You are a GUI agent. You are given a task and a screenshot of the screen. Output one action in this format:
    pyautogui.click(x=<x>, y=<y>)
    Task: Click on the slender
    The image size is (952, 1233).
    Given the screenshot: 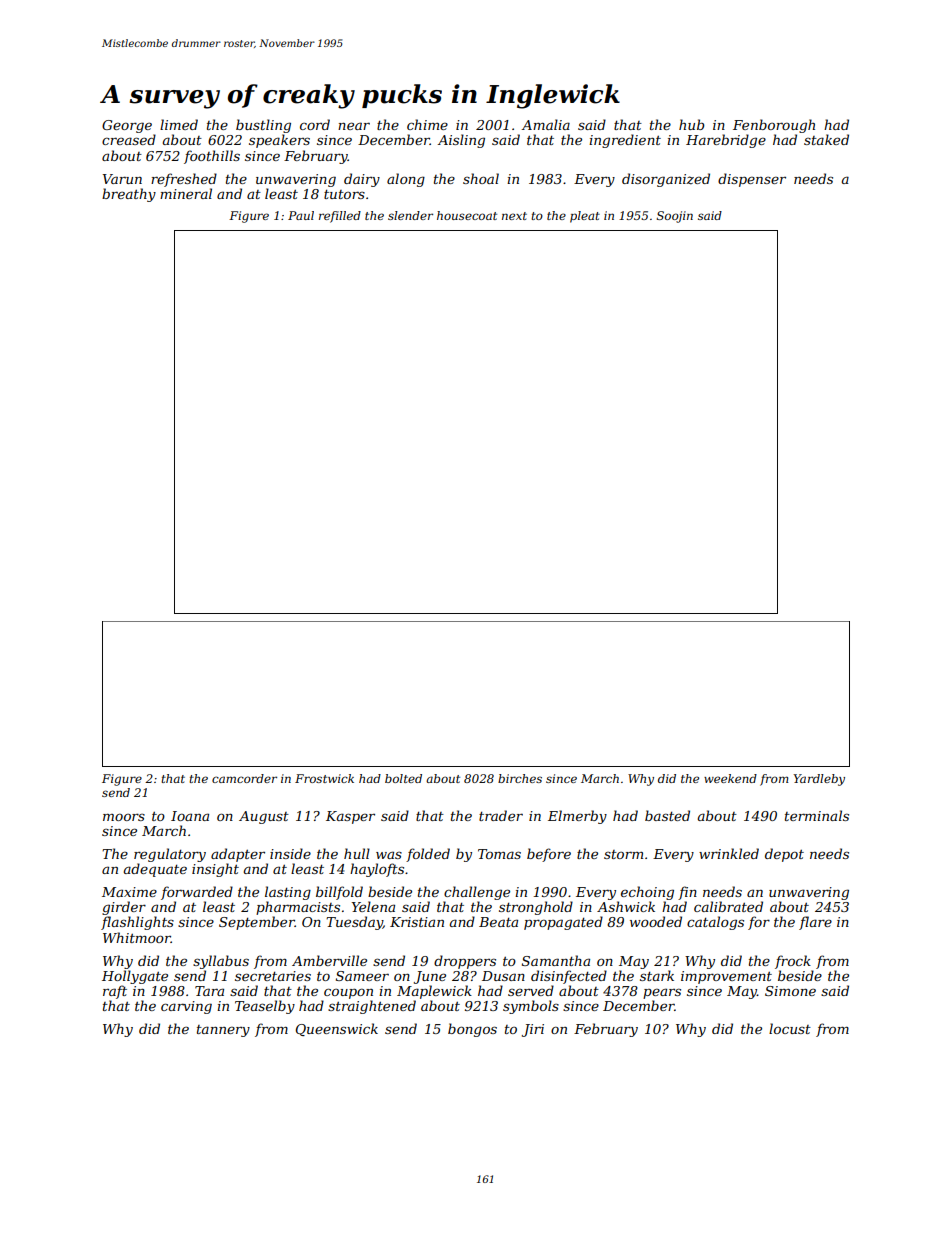 What is the action you would take?
    pyautogui.click(x=410, y=215)
